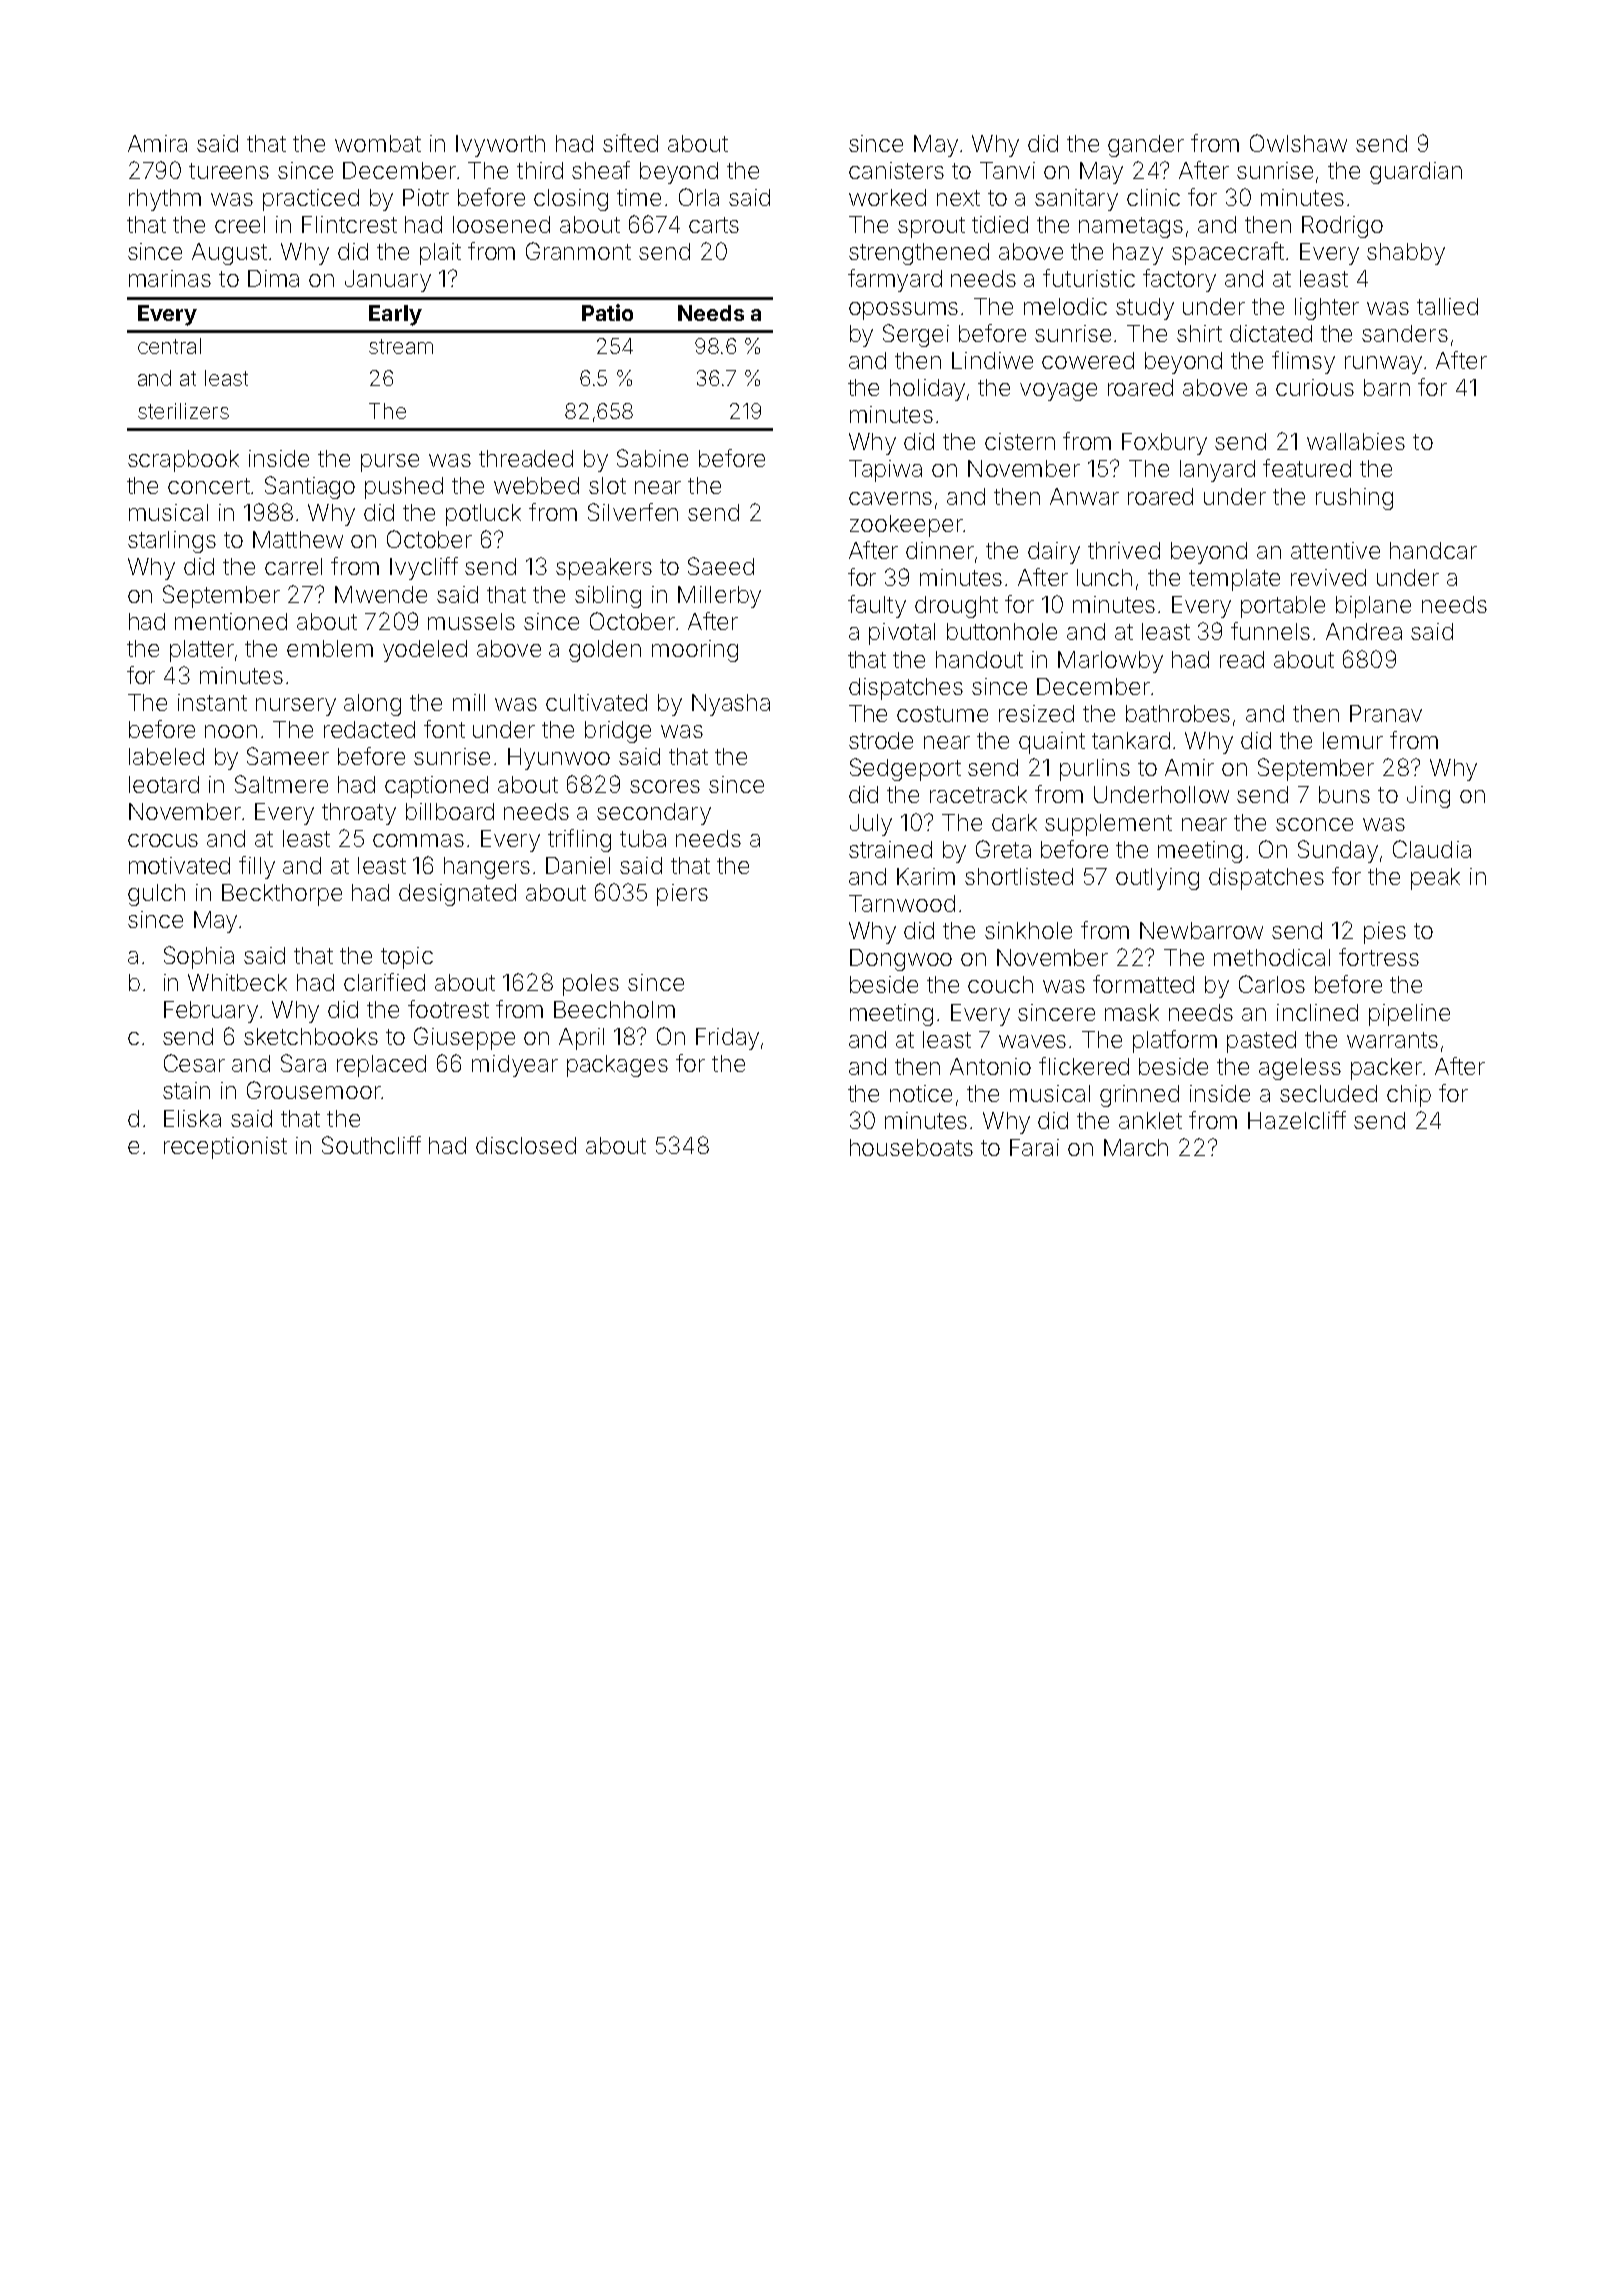  Describe the element at coordinates (902, 903) in the document. I see `Tarnwood` at that location.
